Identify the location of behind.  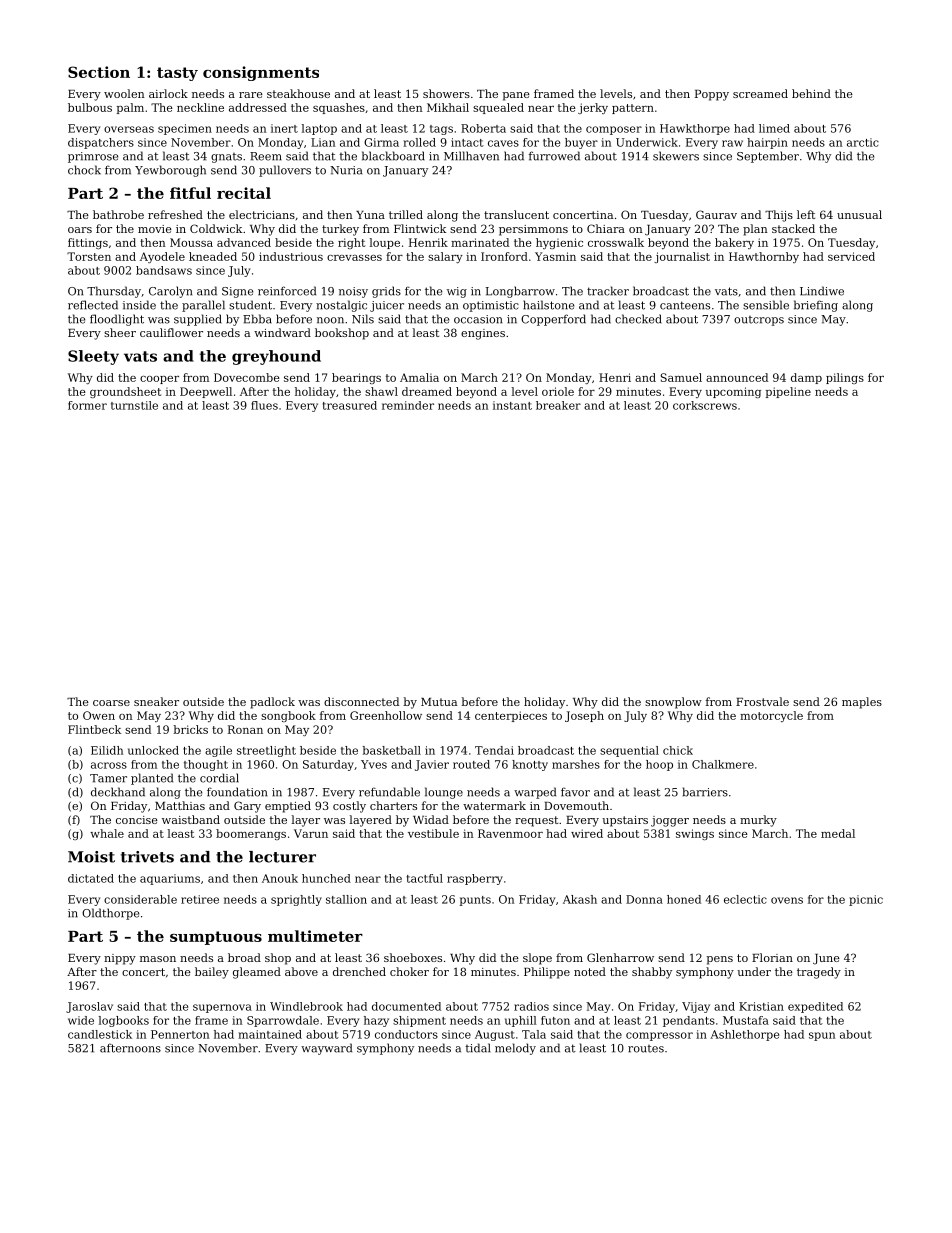
(811, 93).
